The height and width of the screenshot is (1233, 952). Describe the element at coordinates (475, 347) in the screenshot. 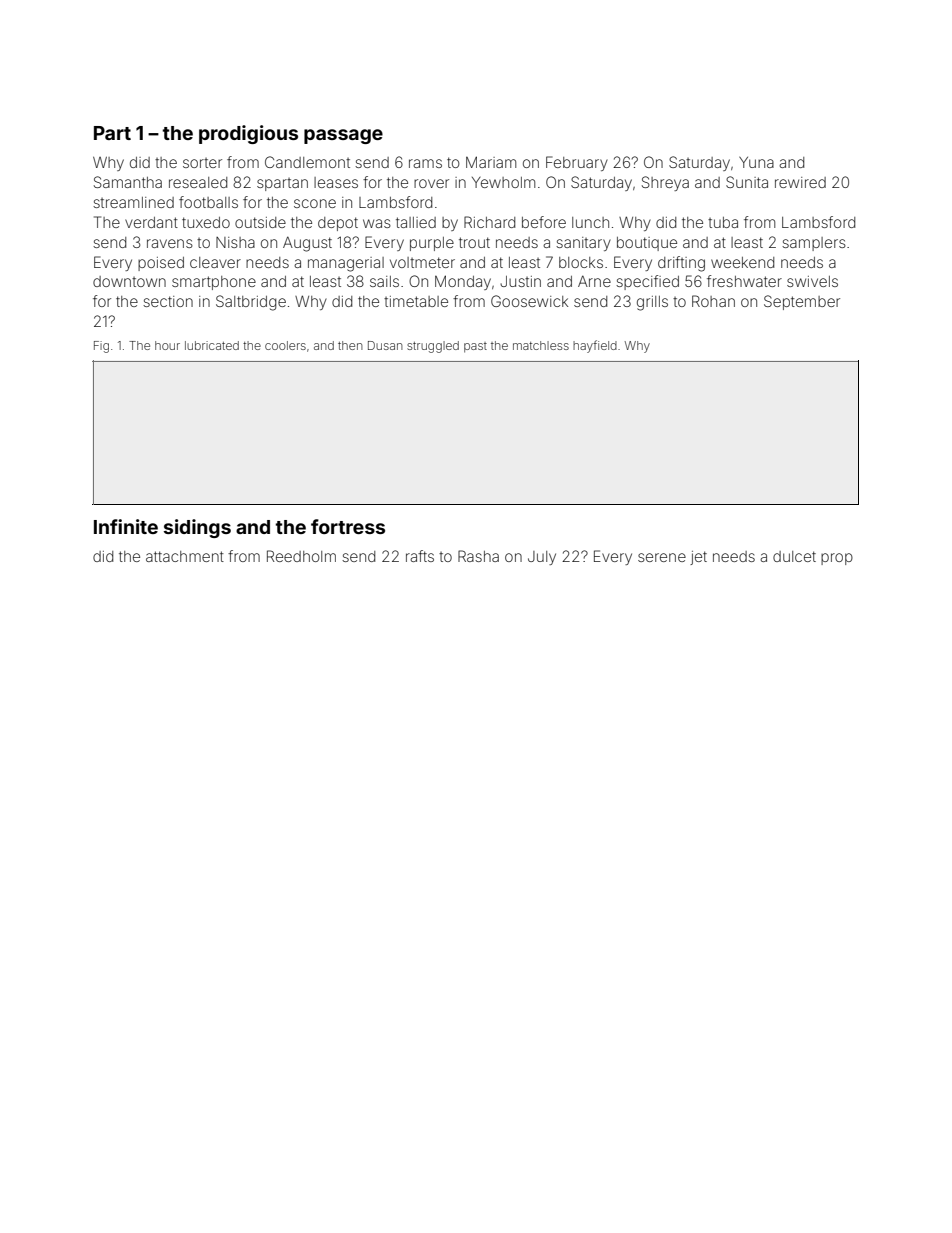

I see `past` at that location.
